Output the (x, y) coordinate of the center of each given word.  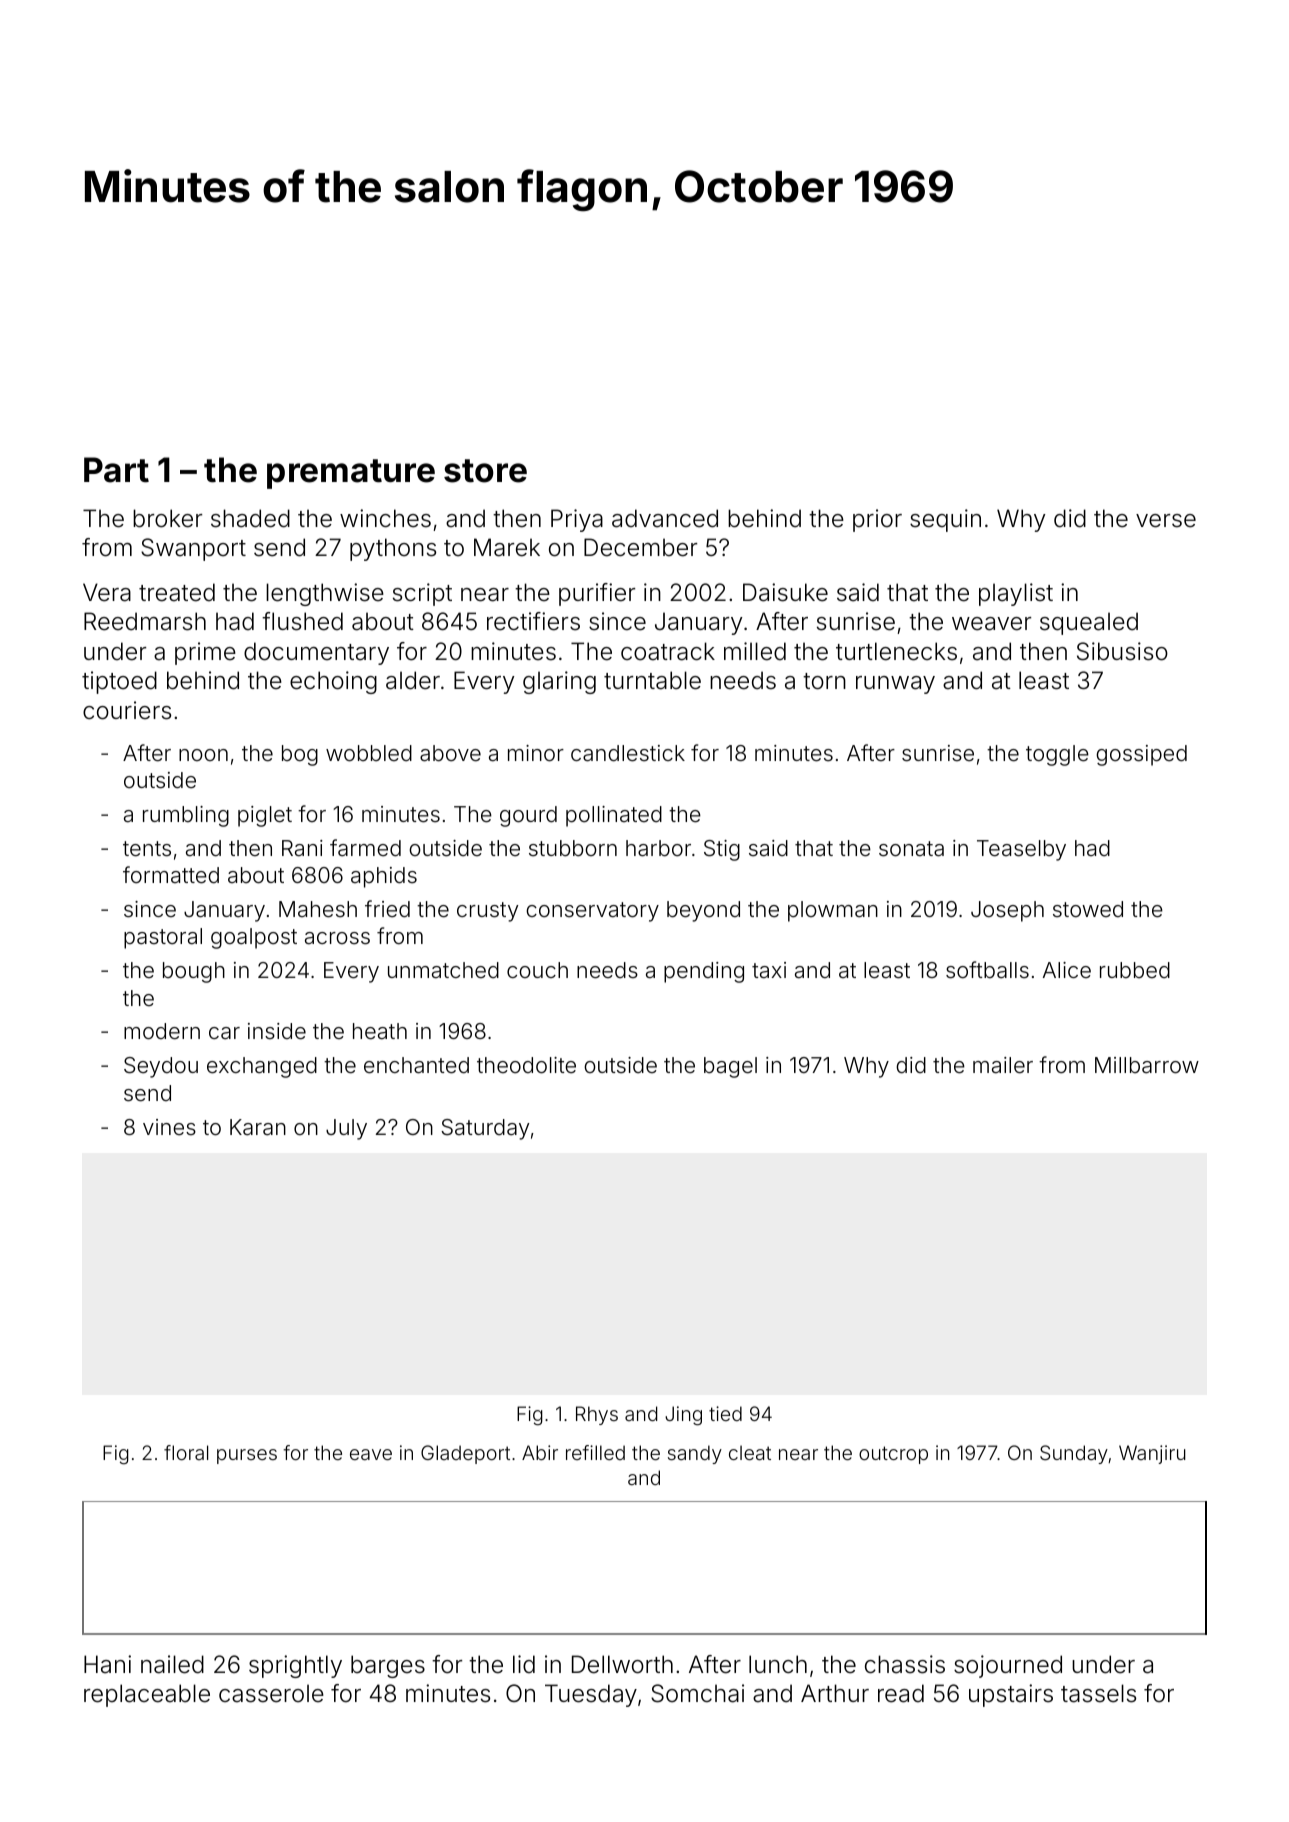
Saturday (485, 1129)
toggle (1057, 755)
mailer (1003, 1065)
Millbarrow (1147, 1065)
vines (169, 1127)
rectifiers (533, 621)
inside (277, 1031)
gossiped (1141, 755)
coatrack (668, 651)
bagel (730, 1067)
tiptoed (119, 682)
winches (385, 518)
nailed (172, 1664)
